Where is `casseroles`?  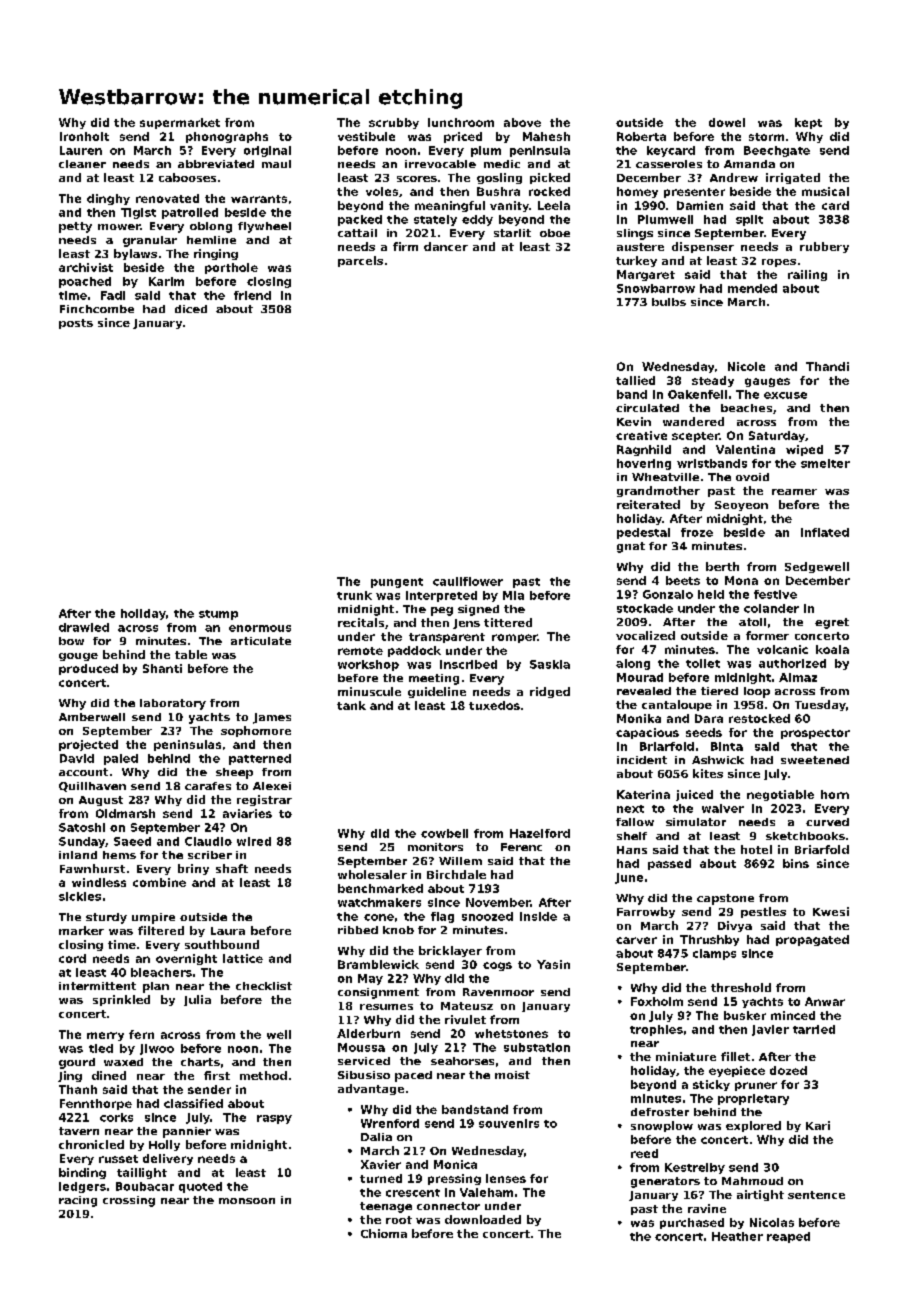 casseroles is located at coordinates (669, 164).
